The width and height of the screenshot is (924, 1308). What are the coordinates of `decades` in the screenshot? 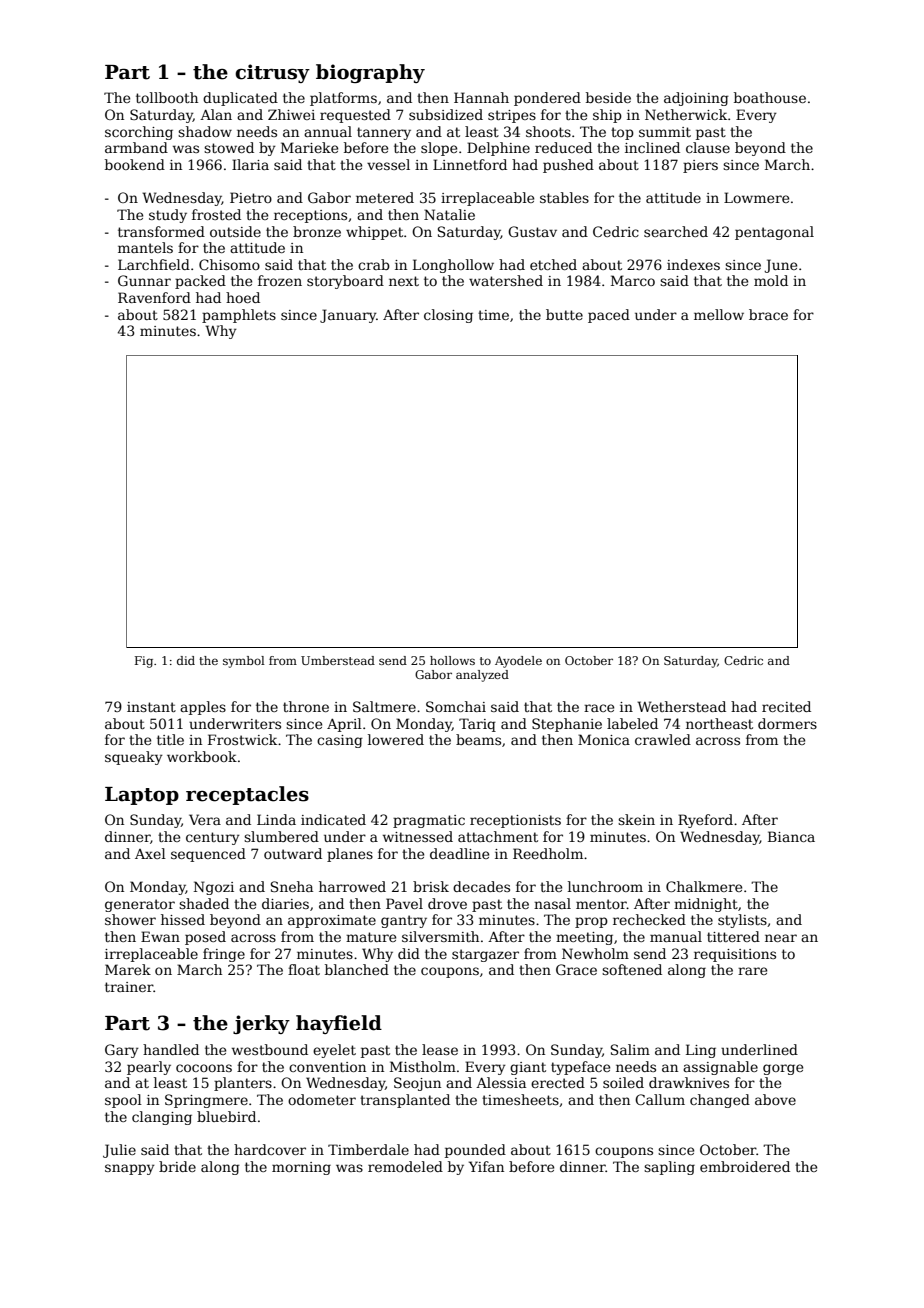 It's located at (481, 886).
